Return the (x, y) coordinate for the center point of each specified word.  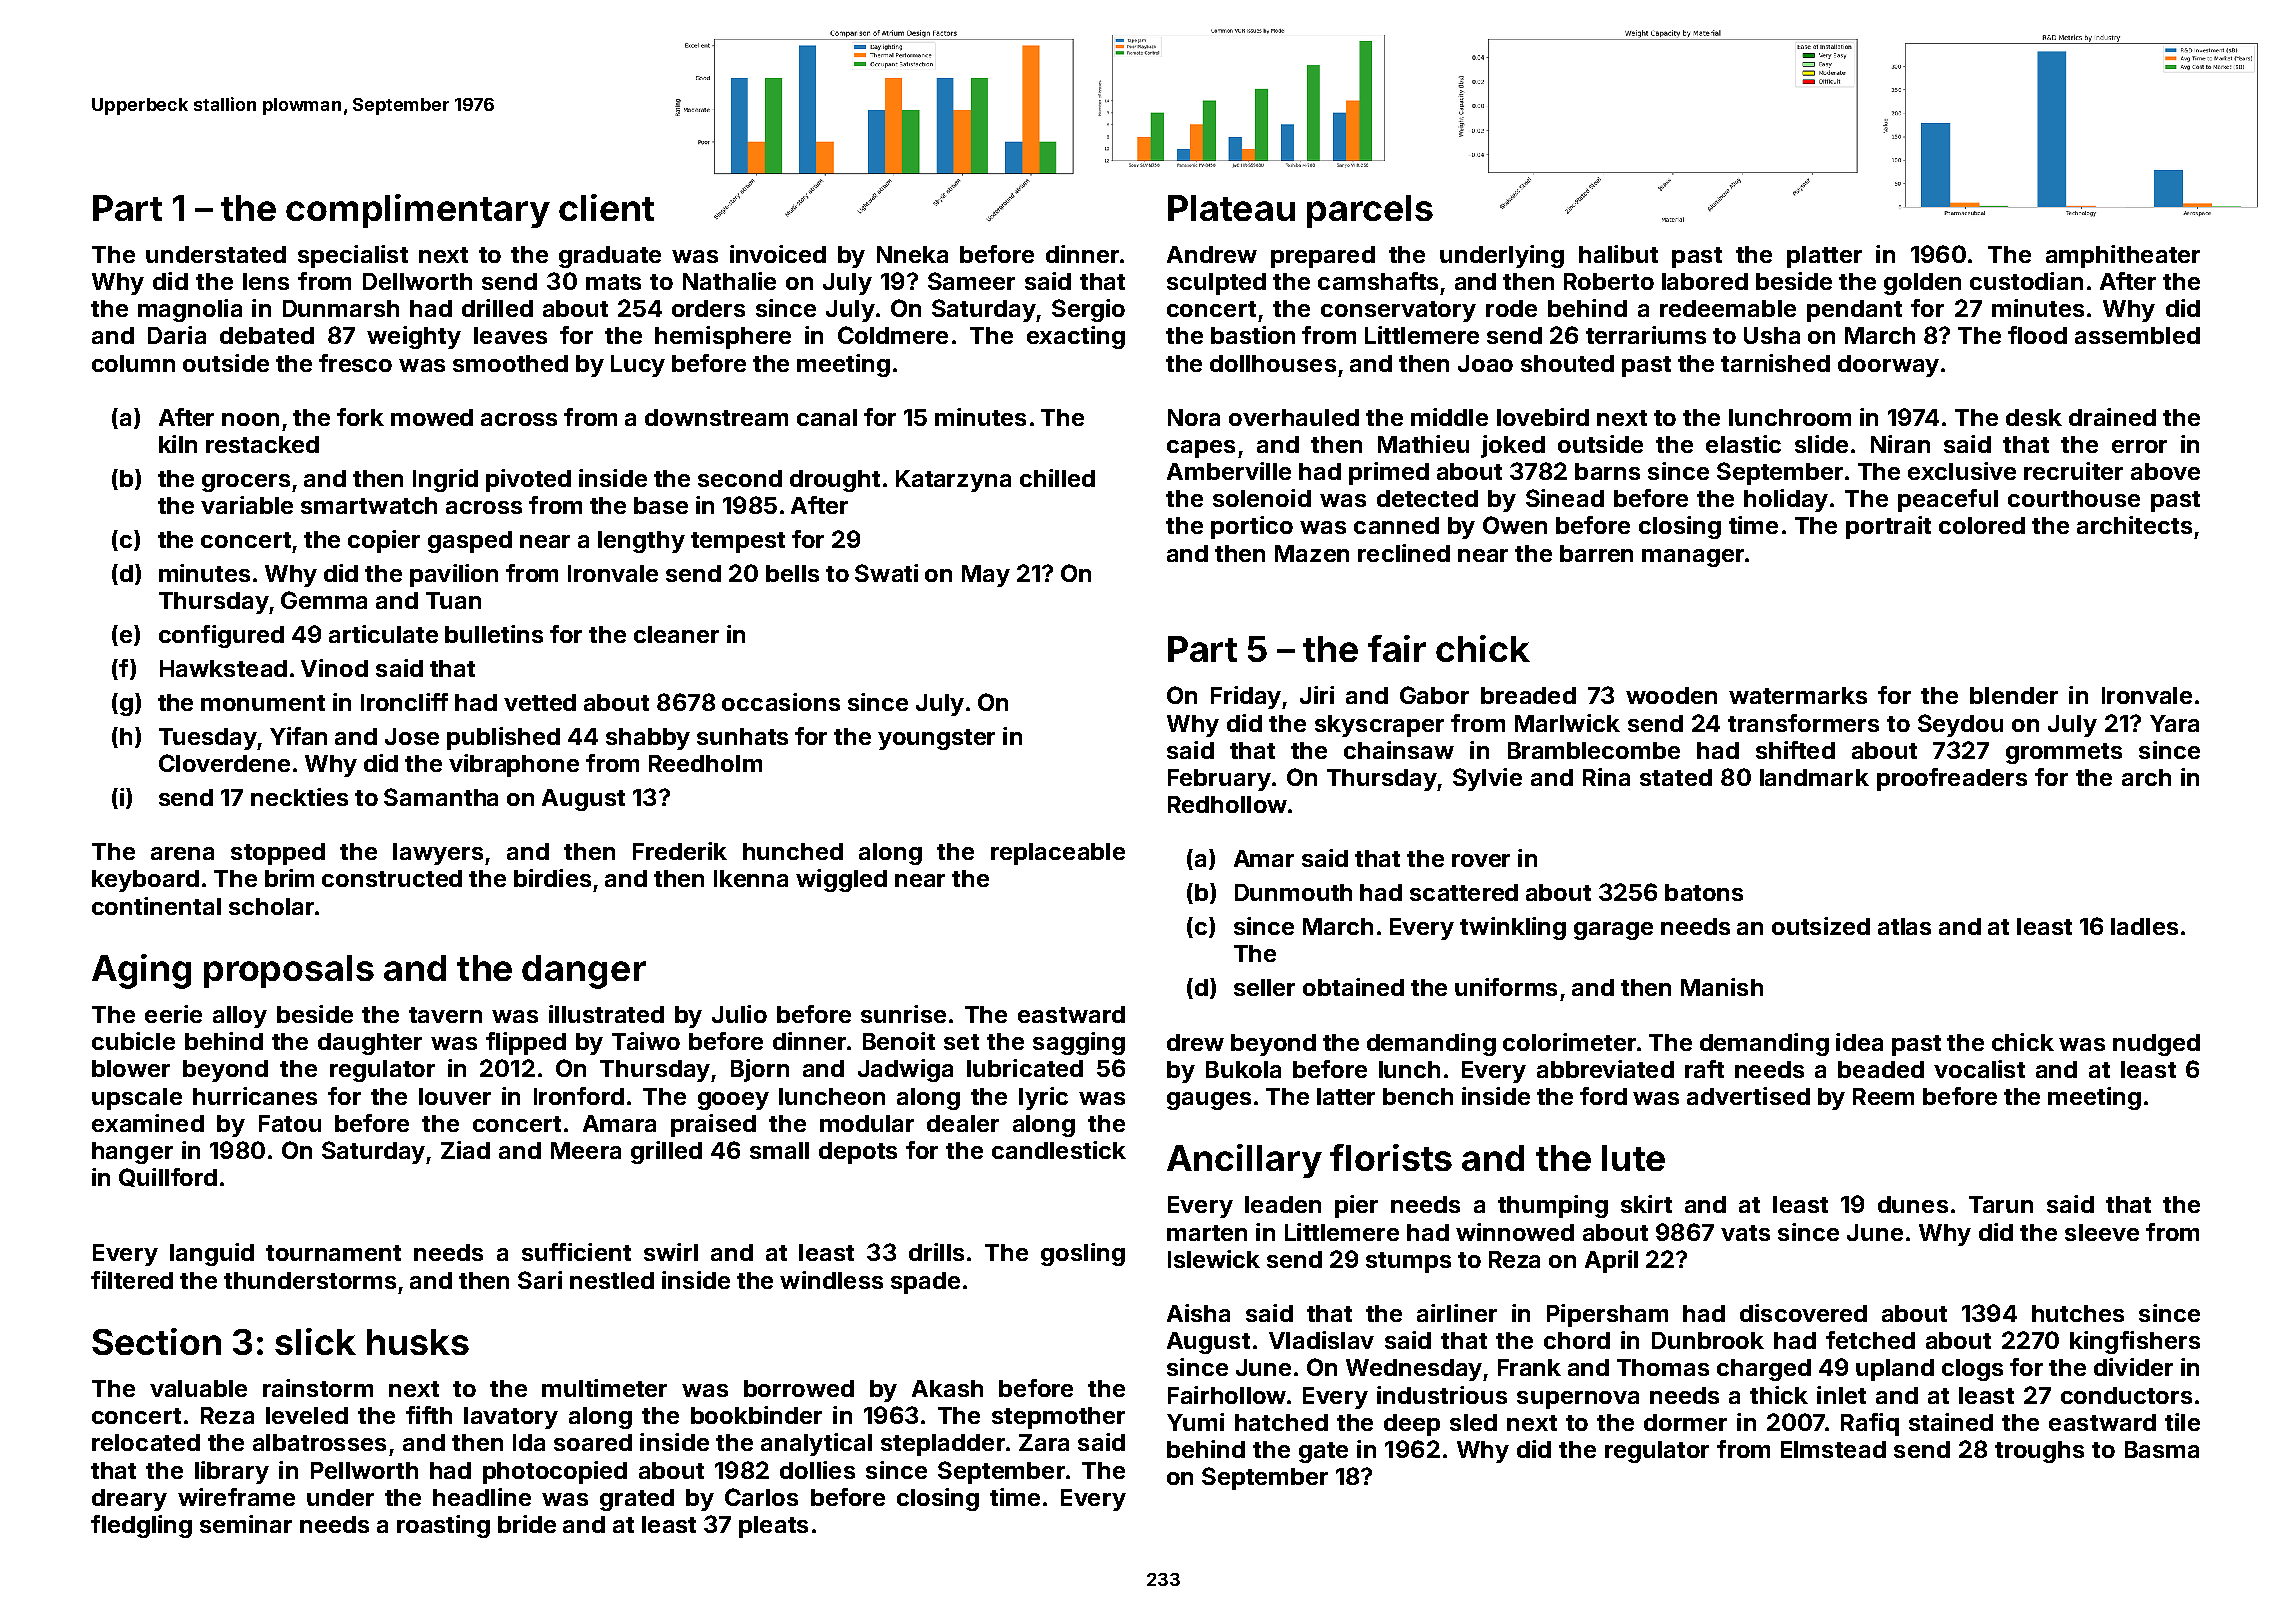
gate (1323, 1452)
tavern (445, 1015)
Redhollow (1227, 804)
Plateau (1231, 208)
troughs (2039, 1452)
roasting (443, 1526)
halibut (1618, 254)
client (606, 207)
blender (2014, 695)
